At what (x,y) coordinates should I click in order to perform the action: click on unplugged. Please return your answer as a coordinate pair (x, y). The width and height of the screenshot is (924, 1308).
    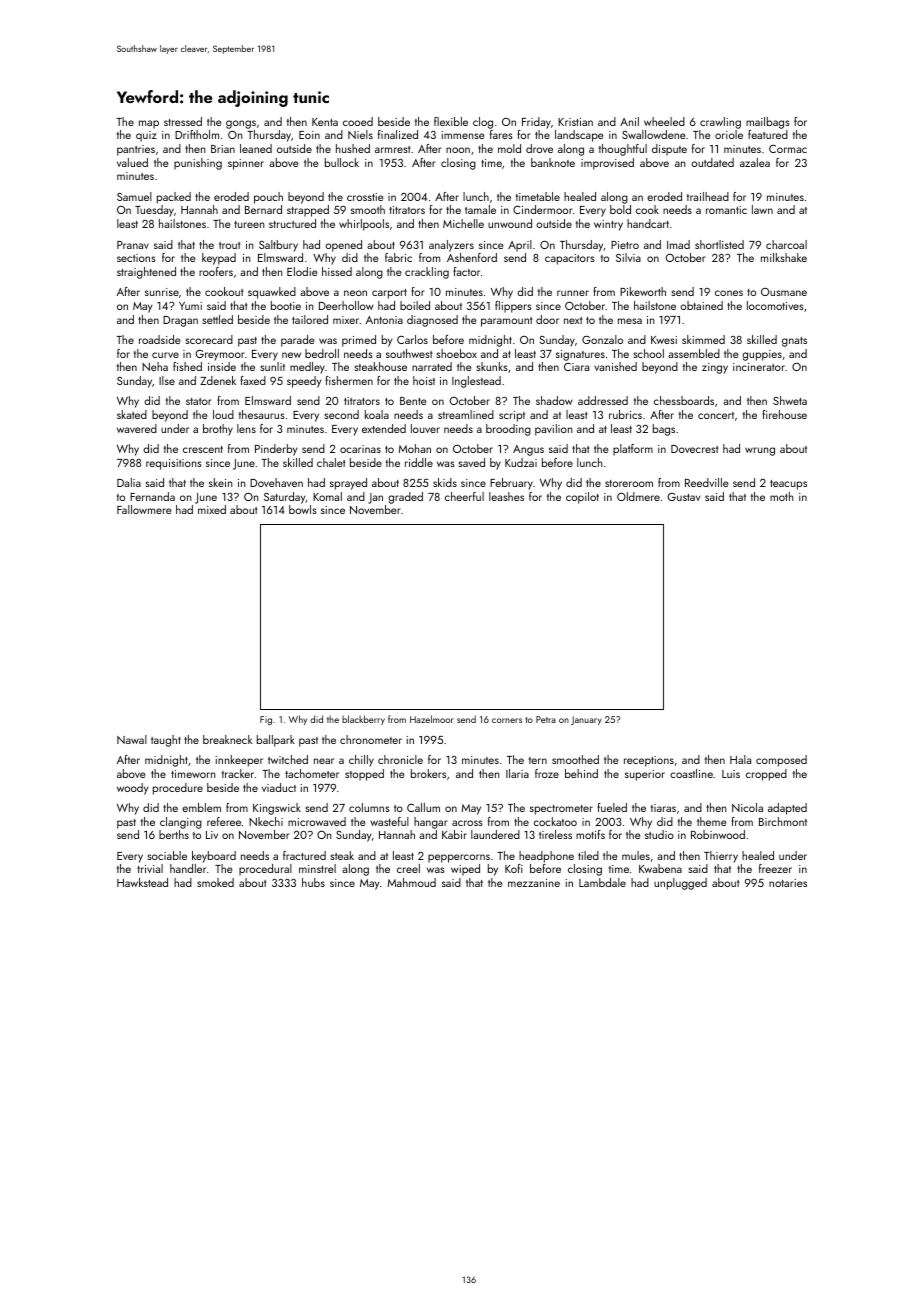
    Looking at the image, I should click on (680, 884).
